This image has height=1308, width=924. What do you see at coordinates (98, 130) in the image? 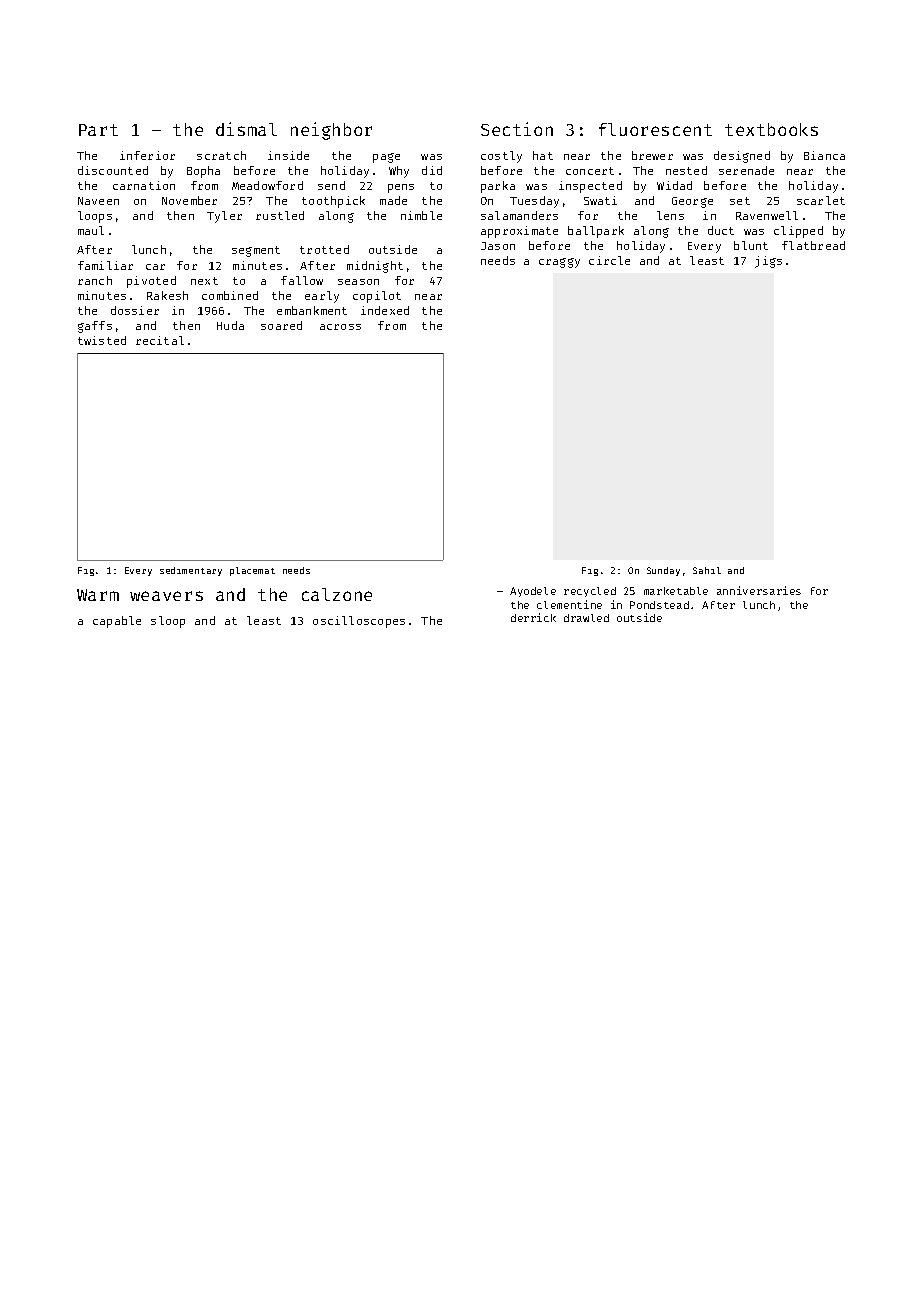
I see `Part` at bounding box center [98, 130].
